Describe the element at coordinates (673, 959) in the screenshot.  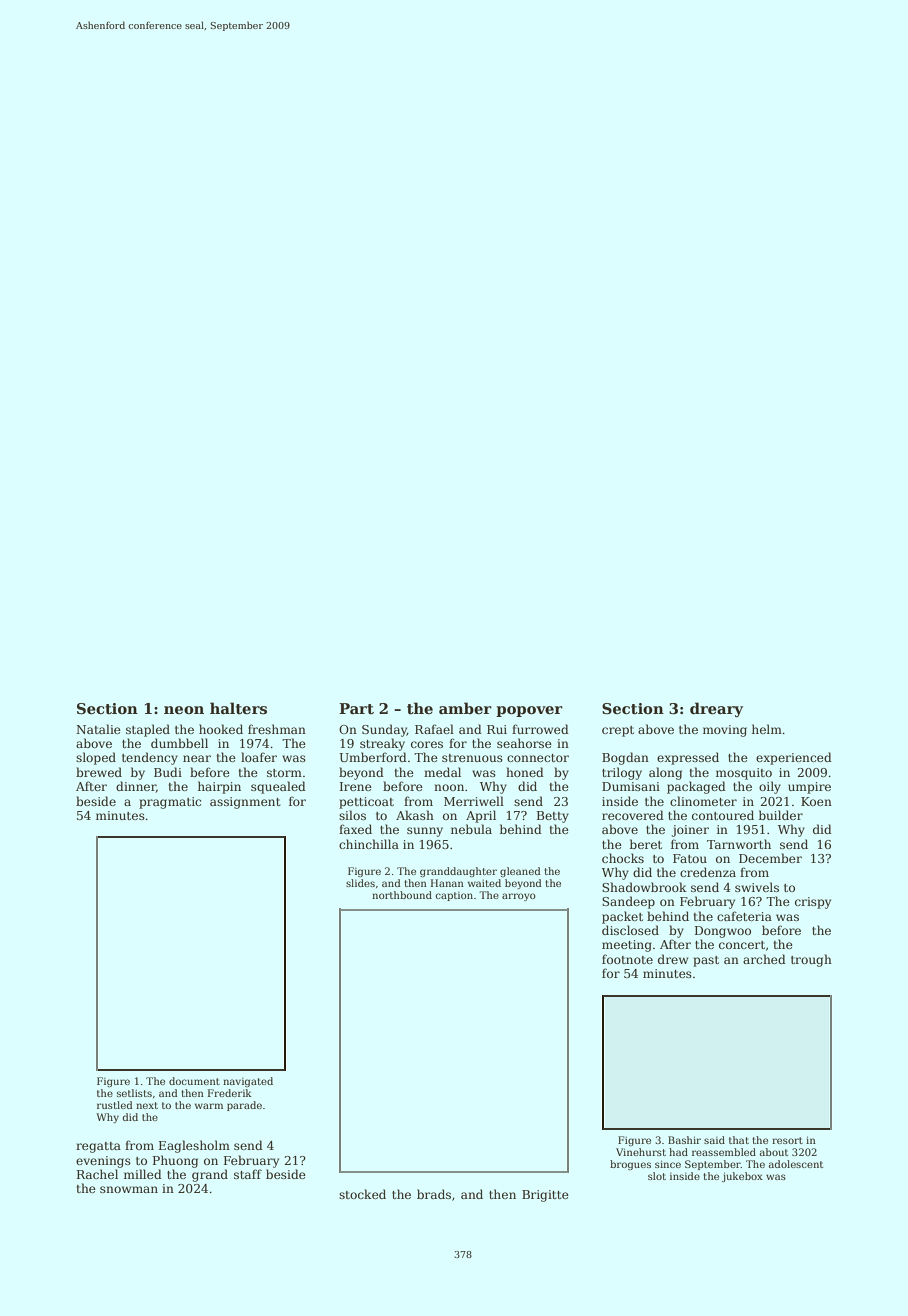
I see `drew` at that location.
